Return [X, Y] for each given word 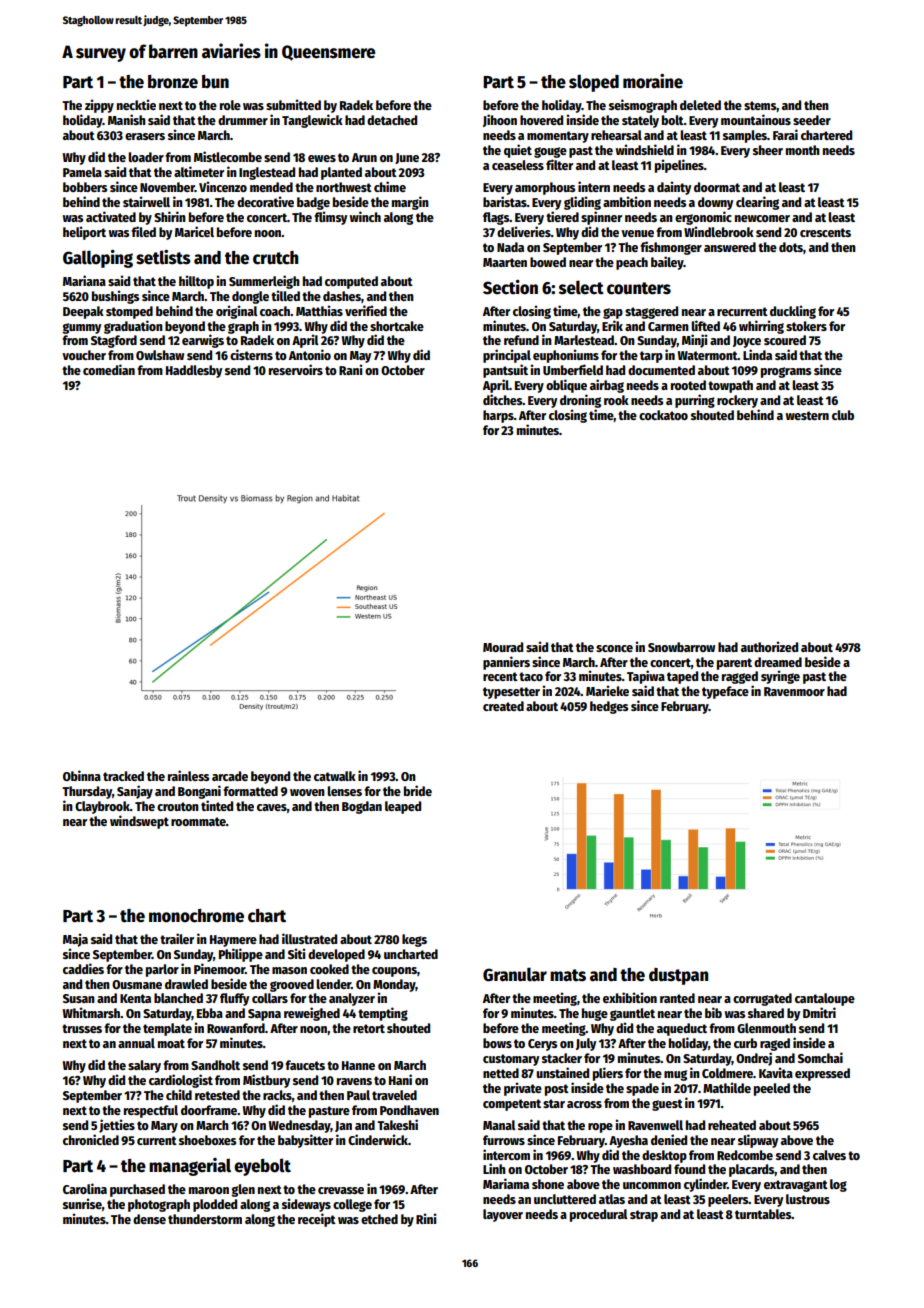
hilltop [196, 282]
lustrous [808, 1199]
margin [410, 203]
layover [503, 1215]
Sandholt [215, 1065]
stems [760, 105]
